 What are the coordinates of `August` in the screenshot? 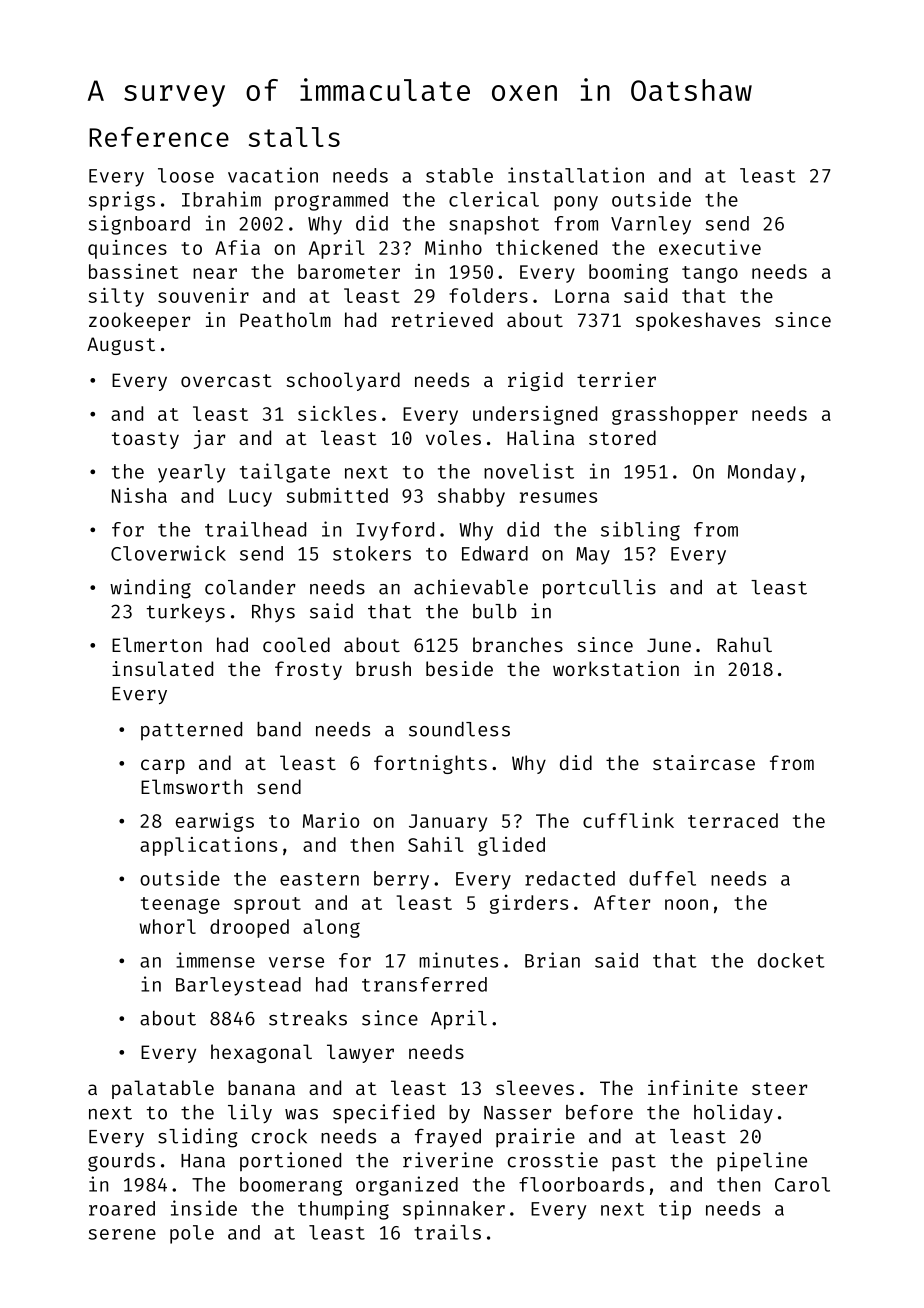 It's located at (121, 346).
